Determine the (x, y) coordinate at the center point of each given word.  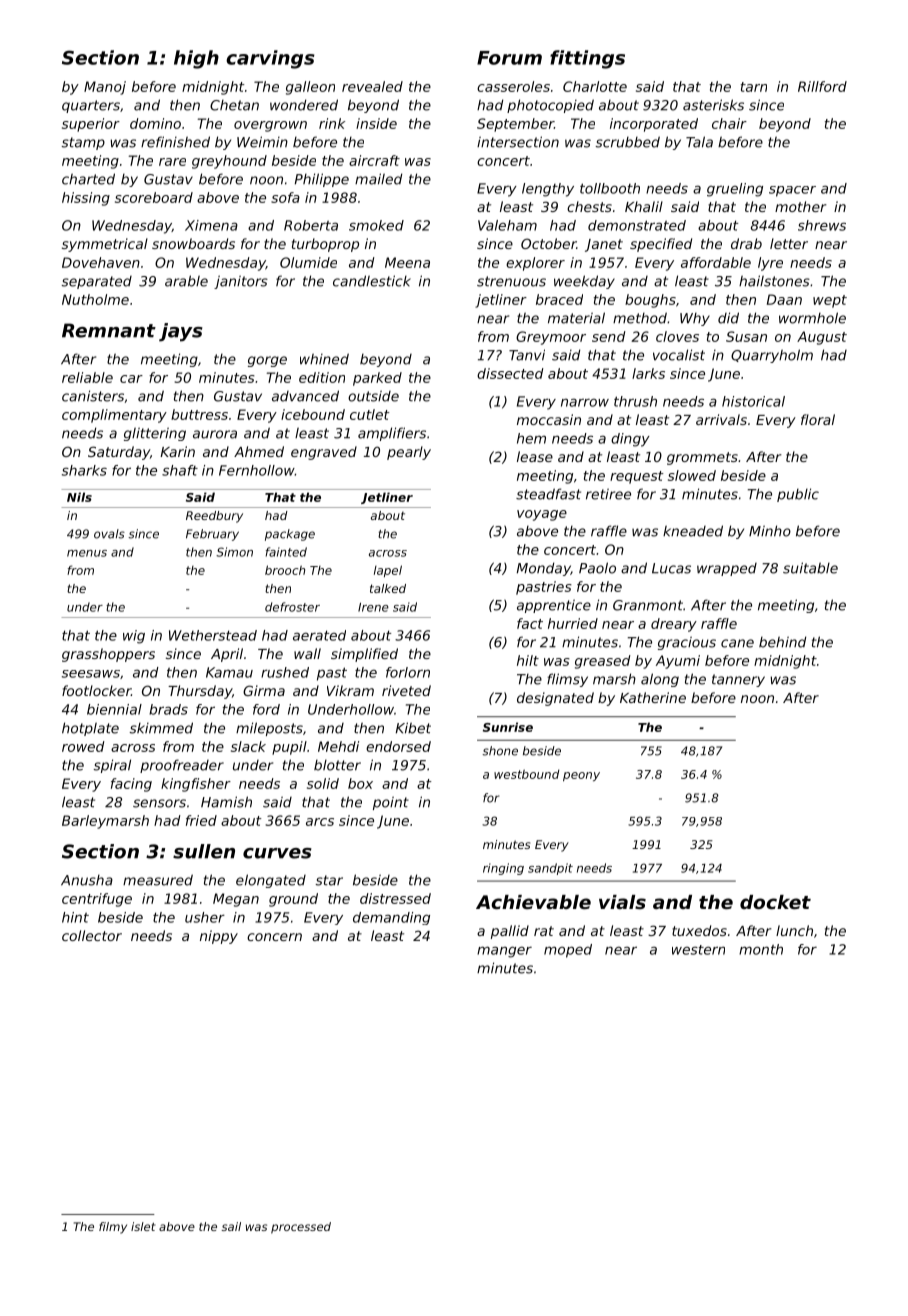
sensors (159, 803)
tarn (754, 87)
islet (143, 1226)
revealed (372, 86)
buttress (199, 414)
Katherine (653, 697)
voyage (542, 515)
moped (568, 951)
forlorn (408, 672)
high (196, 59)
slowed (692, 475)
